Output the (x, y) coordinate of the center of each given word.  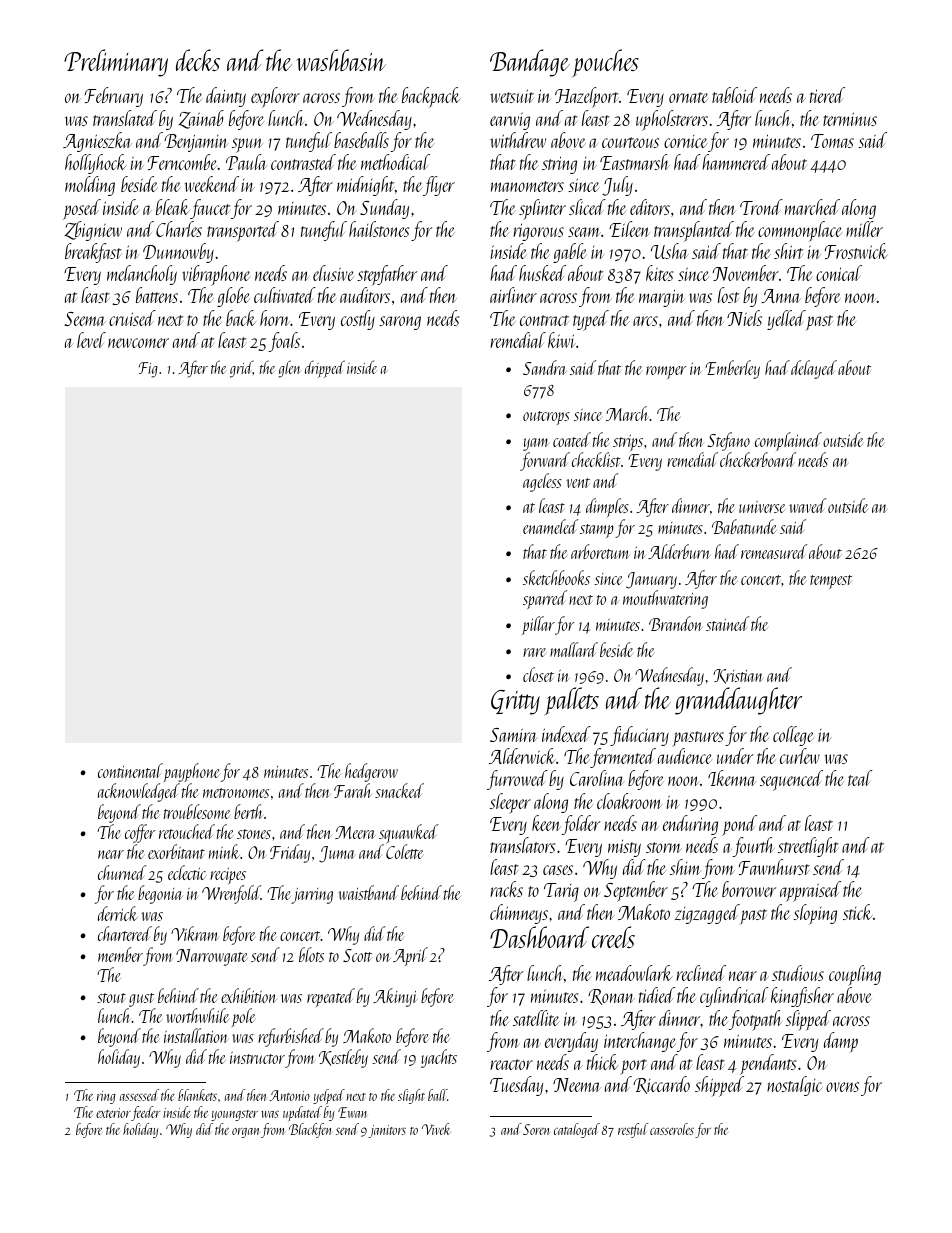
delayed (814, 369)
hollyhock (96, 164)
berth (248, 811)
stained (727, 623)
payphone (192, 772)
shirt (788, 251)
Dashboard (539, 937)
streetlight (808, 847)
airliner (513, 295)
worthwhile (197, 1015)
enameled (550, 526)
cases (558, 870)
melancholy (142, 275)
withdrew (518, 140)
